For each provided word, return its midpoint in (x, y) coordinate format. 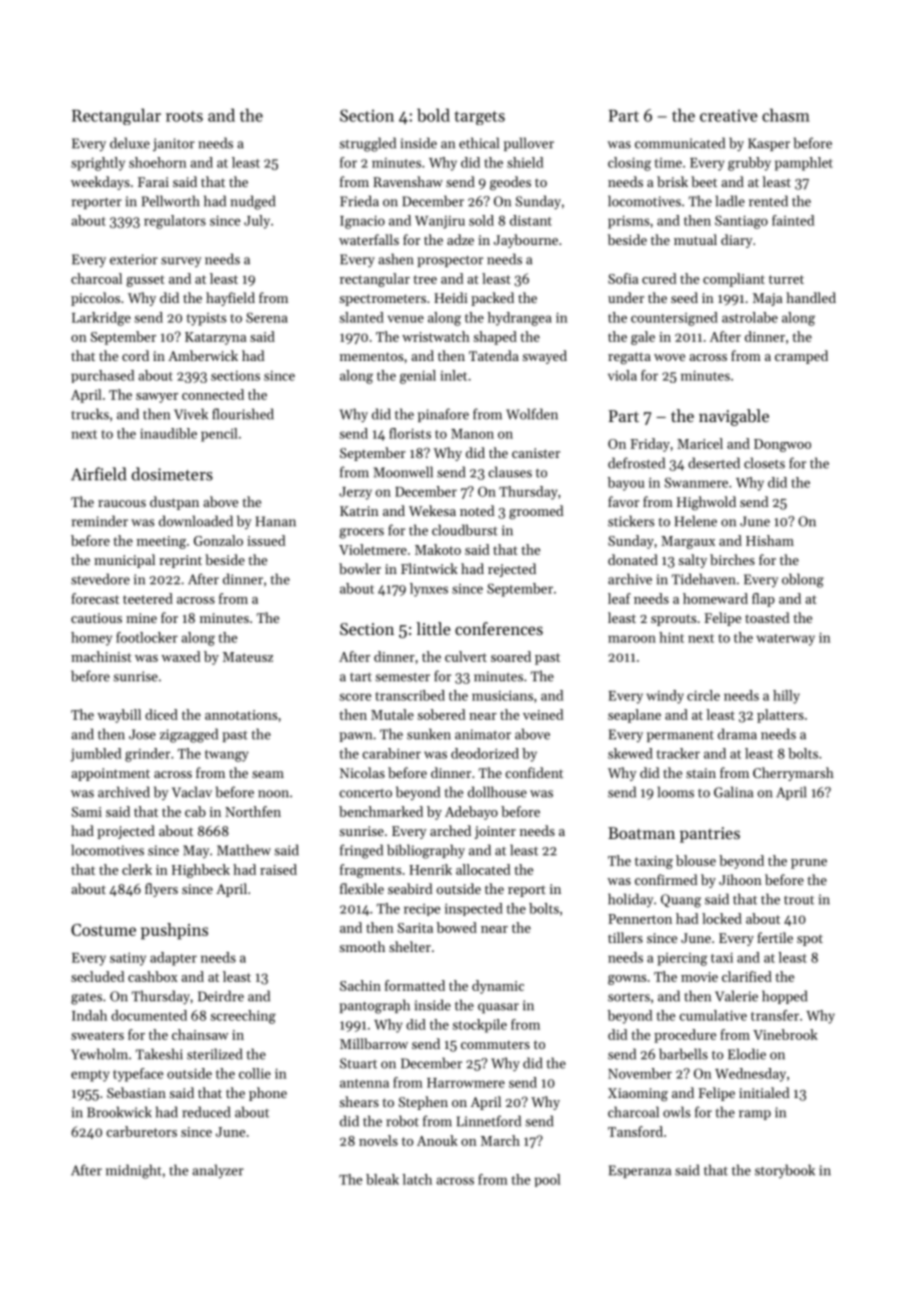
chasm (786, 115)
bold (433, 115)
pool (547, 1180)
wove (669, 357)
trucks (90, 414)
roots (184, 116)
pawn (355, 737)
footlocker (147, 637)
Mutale (392, 714)
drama (737, 734)
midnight (134, 1171)
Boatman (641, 833)
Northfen (253, 811)
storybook (785, 1171)
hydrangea (520, 319)
